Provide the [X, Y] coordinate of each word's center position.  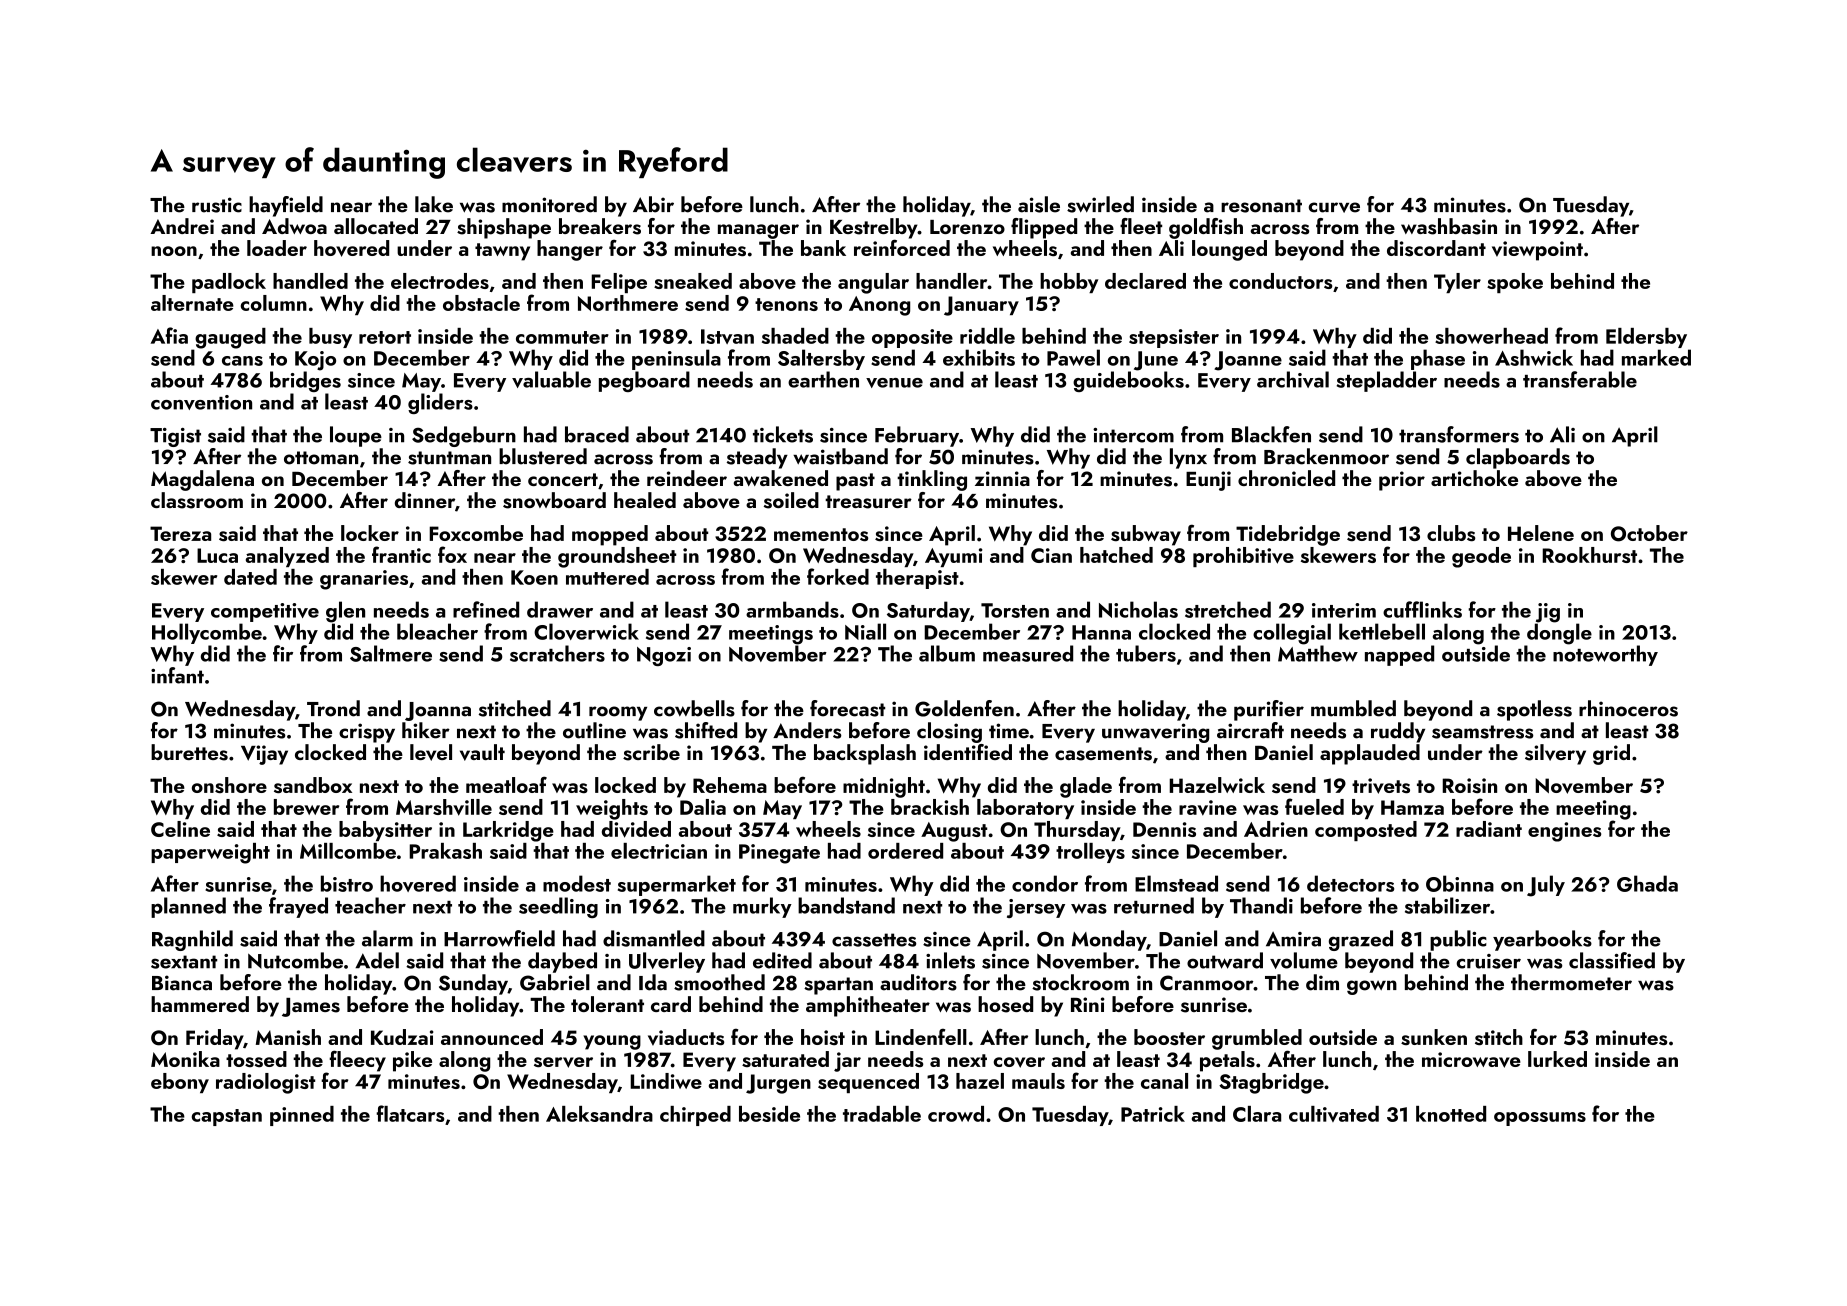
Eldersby [1646, 338]
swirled [1100, 204]
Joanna [438, 711]
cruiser [1488, 961]
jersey [1036, 908]
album [947, 653]
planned [188, 907]
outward [1225, 960]
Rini [1088, 1004]
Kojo [315, 361]
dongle [1559, 634]
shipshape [504, 228]
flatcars [410, 1113]
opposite [912, 338]
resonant [1261, 206]
